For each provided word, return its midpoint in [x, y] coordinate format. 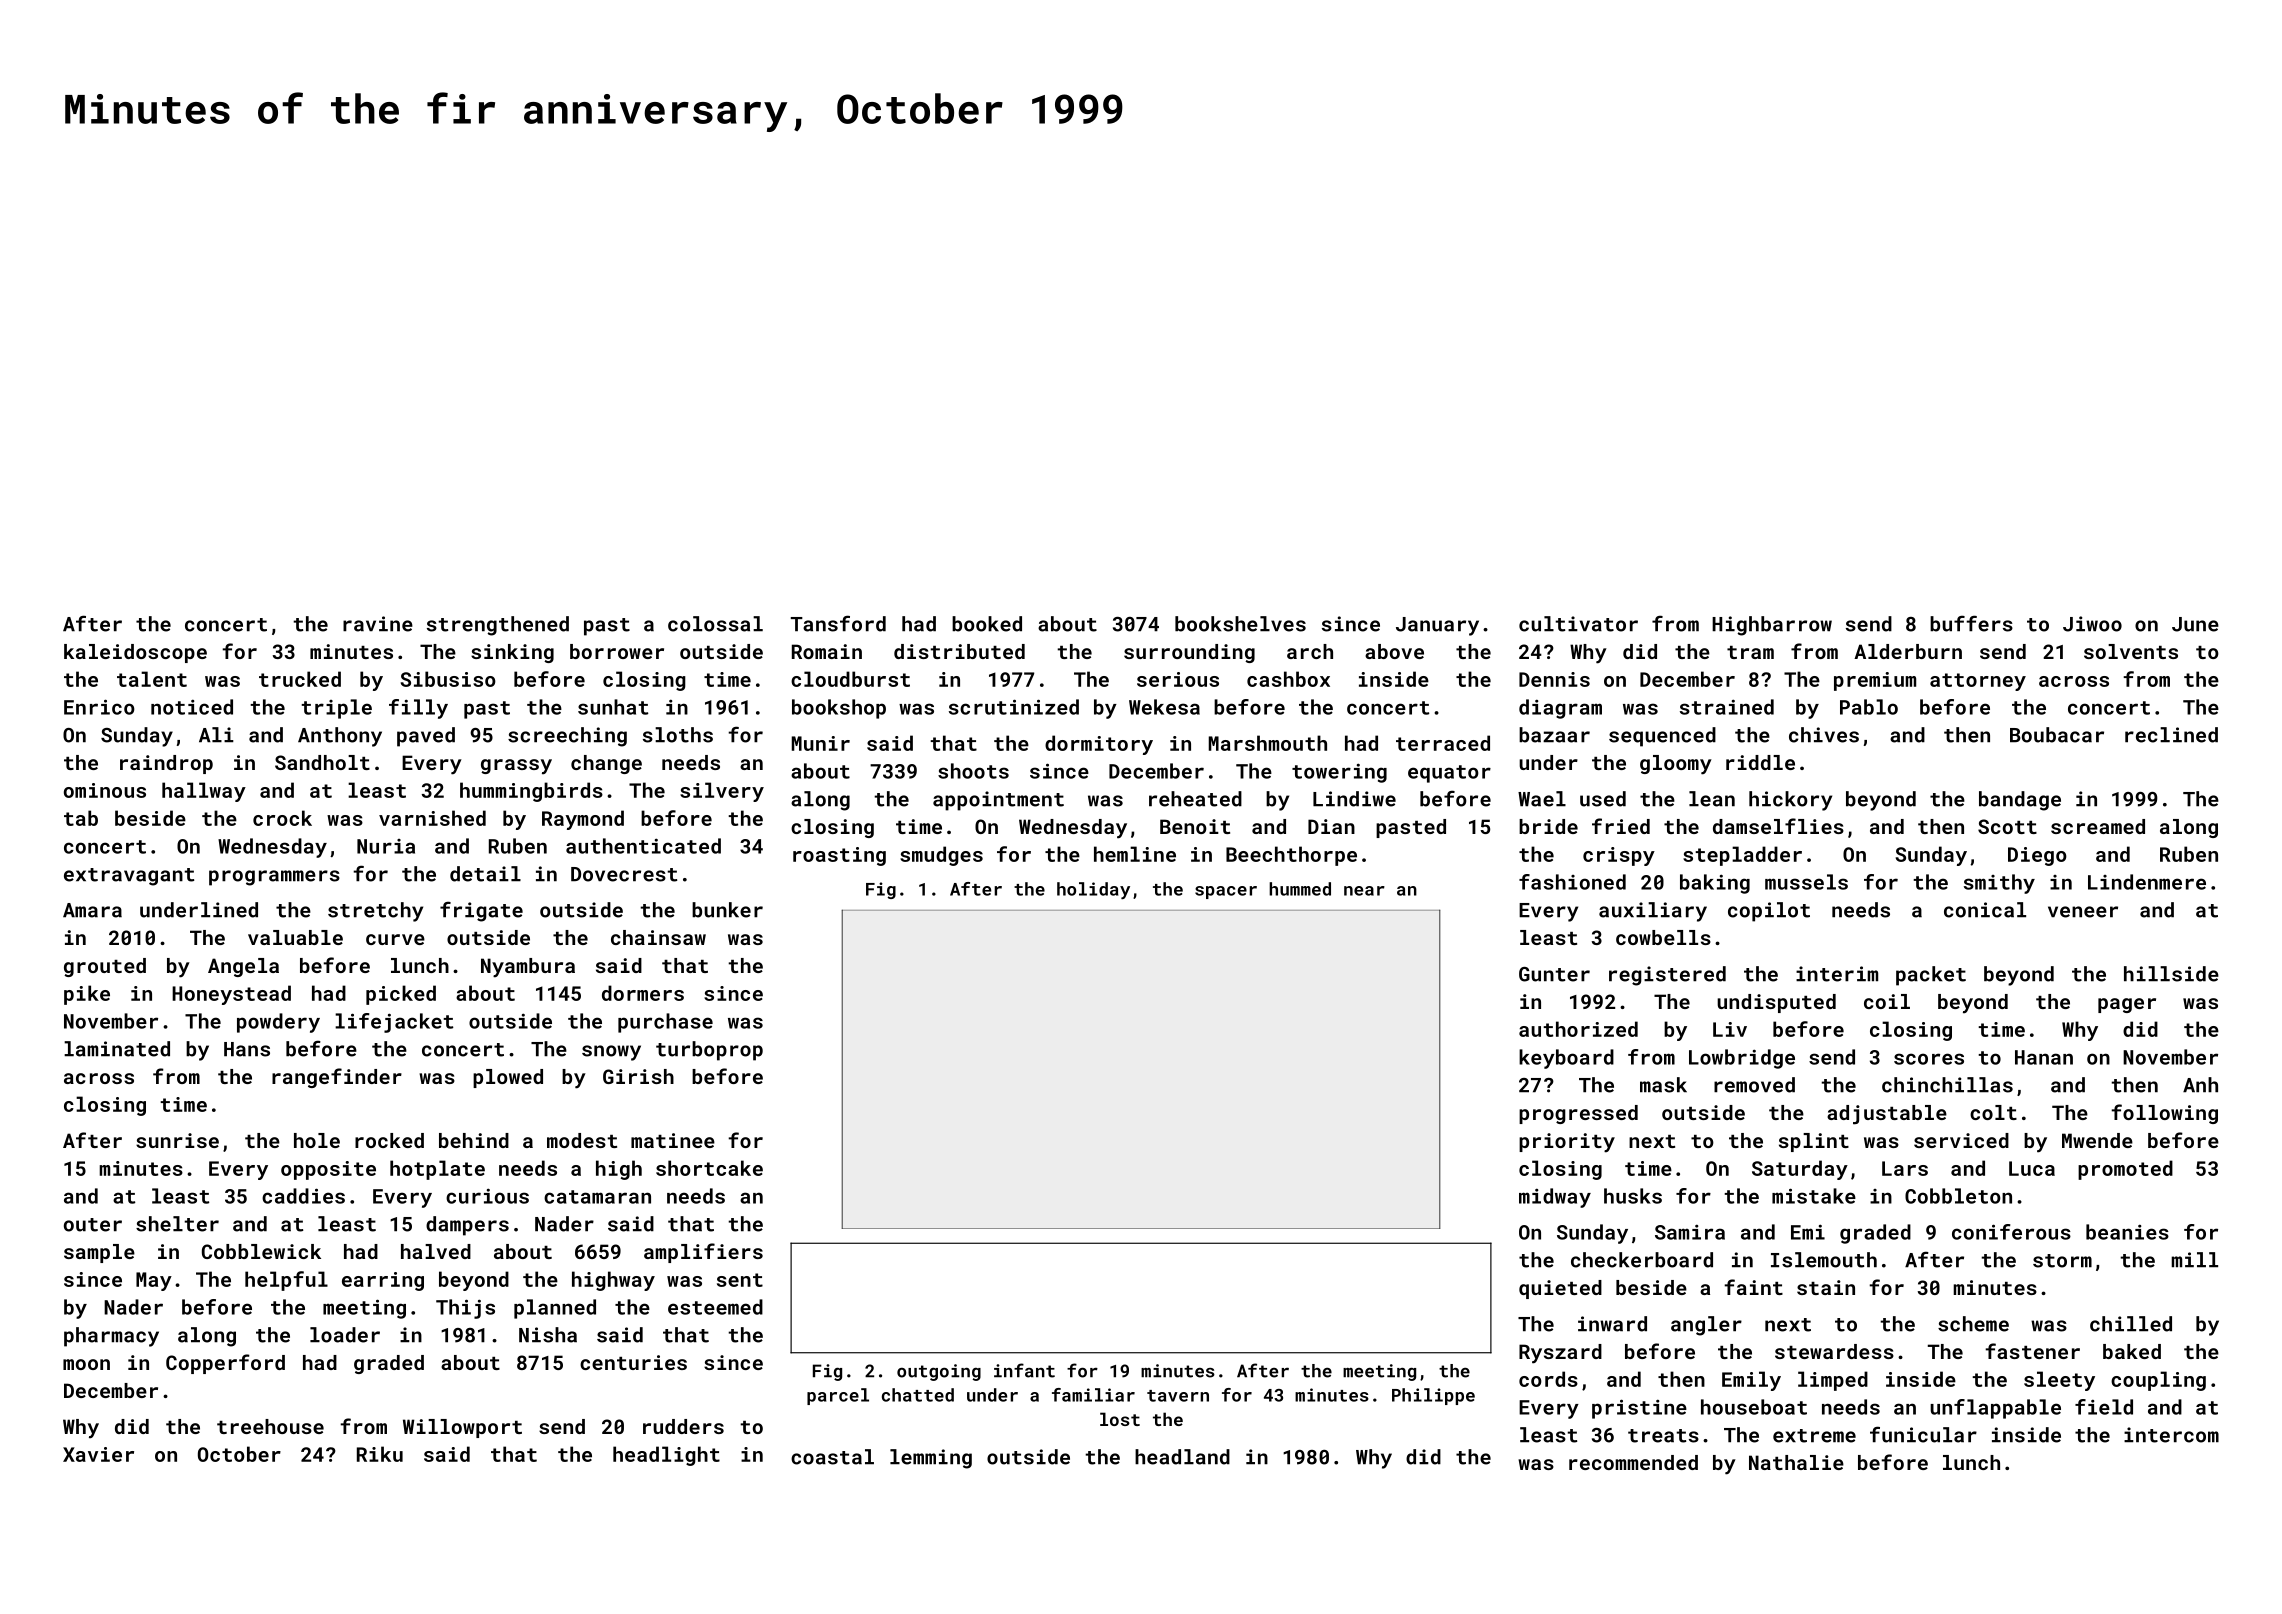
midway [1555, 1198]
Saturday [1800, 1170]
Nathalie [1796, 1462]
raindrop [166, 764]
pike [87, 995]
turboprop [709, 1051]
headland [1182, 1457]
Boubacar [2057, 735]
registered [1667, 976]
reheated [1195, 799]
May [154, 1281]
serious [1178, 679]
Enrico [99, 707]
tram [1750, 652]
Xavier [98, 1454]
